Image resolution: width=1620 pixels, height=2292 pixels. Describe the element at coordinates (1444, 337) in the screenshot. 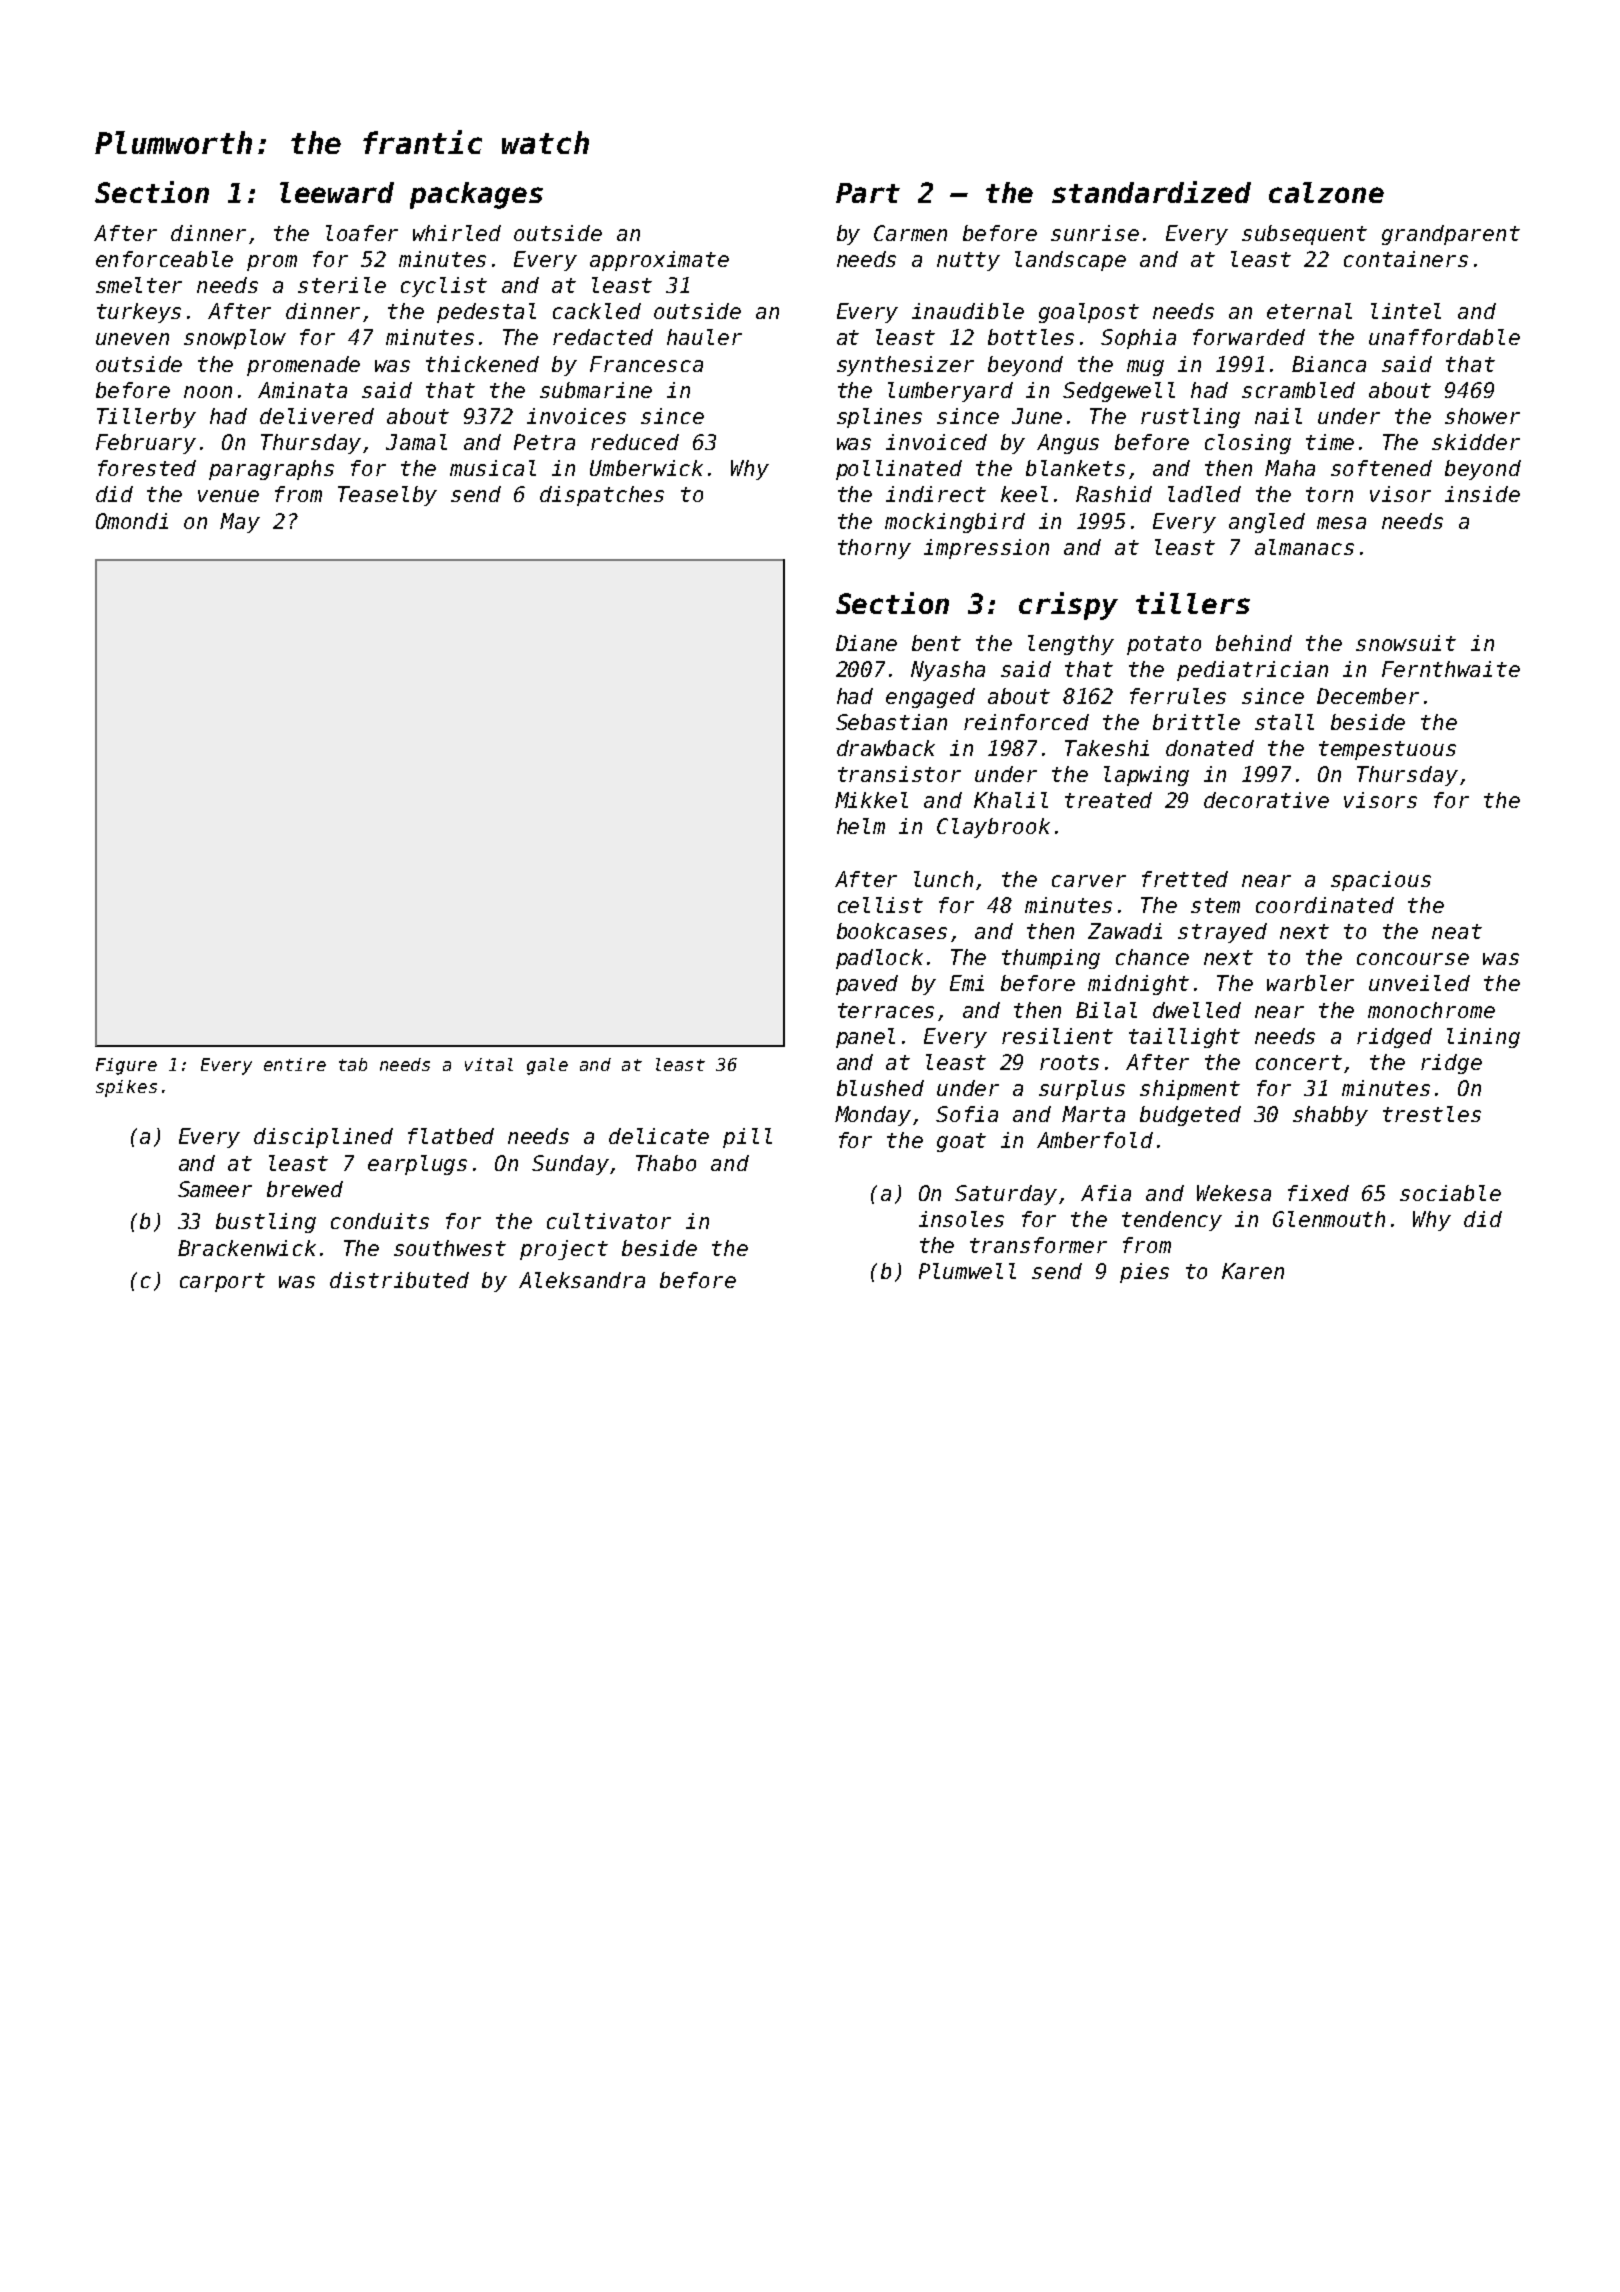

I see `unaffordable` at that location.
